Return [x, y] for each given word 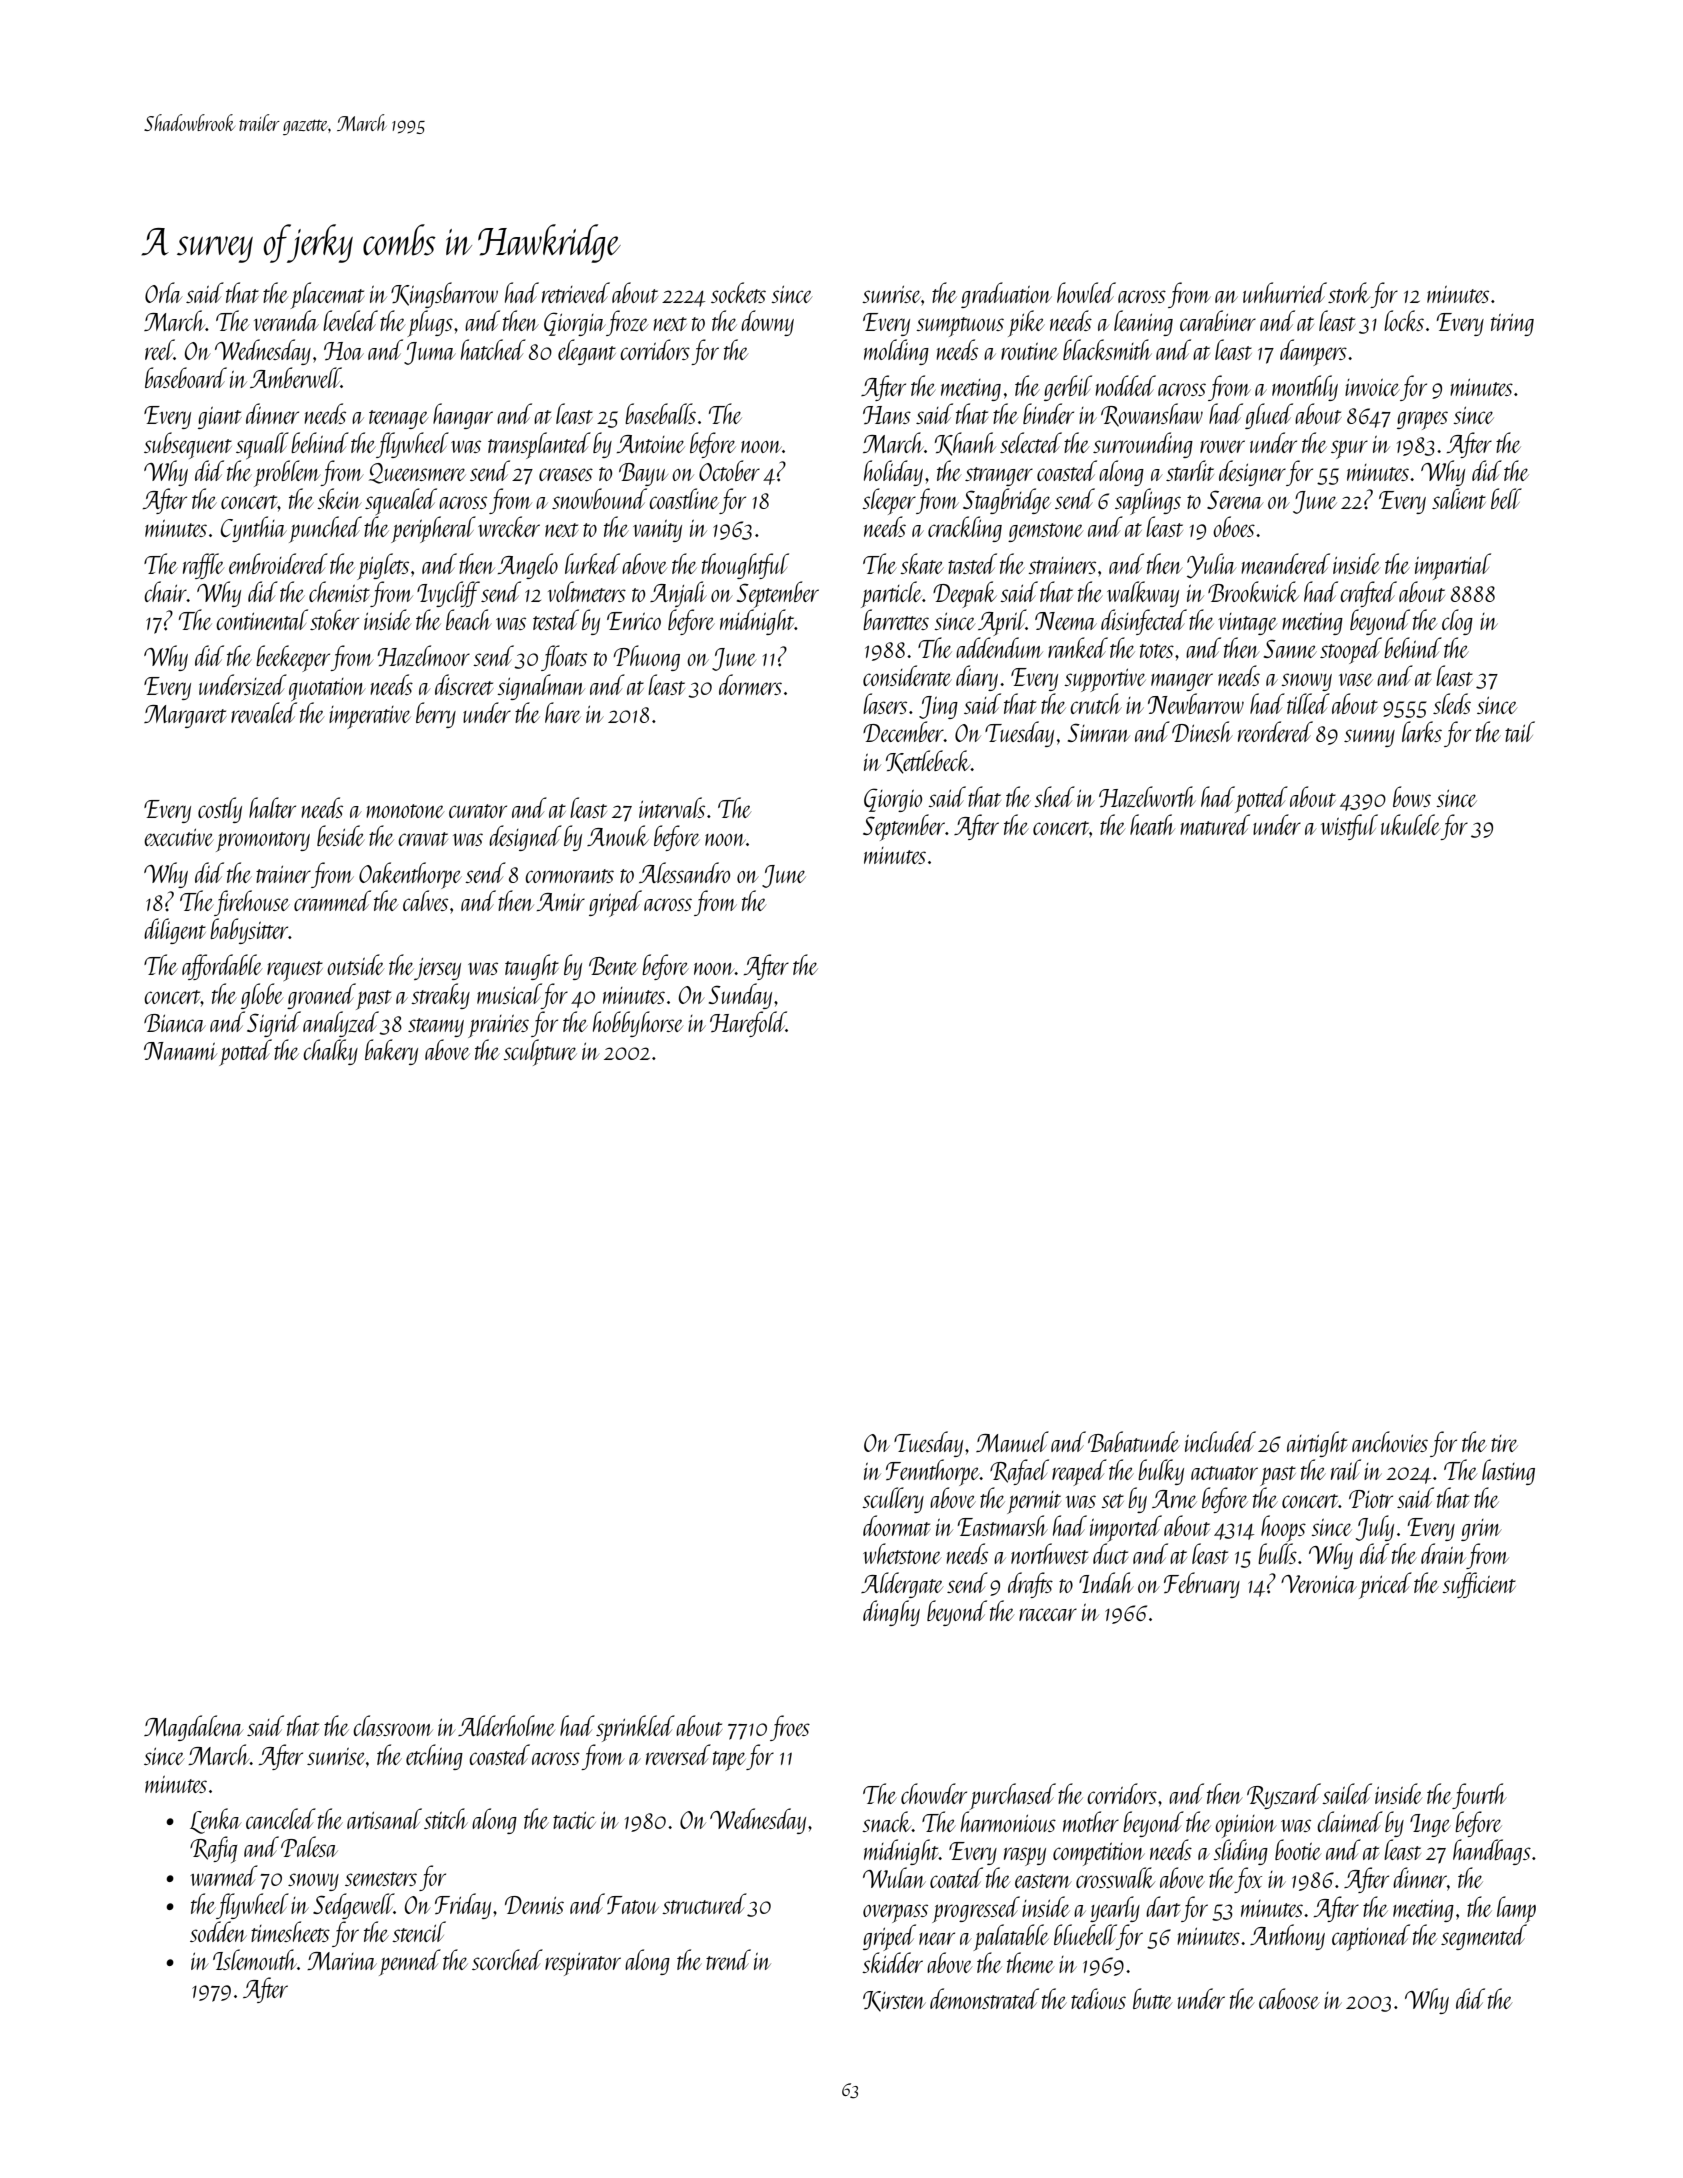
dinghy [891, 1613]
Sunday [740, 996]
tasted [972, 563]
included [1220, 1441]
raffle [203, 566]
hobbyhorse [638, 1024]
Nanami [180, 1051]
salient [1459, 498]
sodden [218, 1931]
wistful [1349, 827]
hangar [463, 416]
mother [1091, 1821]
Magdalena [193, 1728]
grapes [1422, 420]
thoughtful [745, 566]
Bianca [175, 1023]
